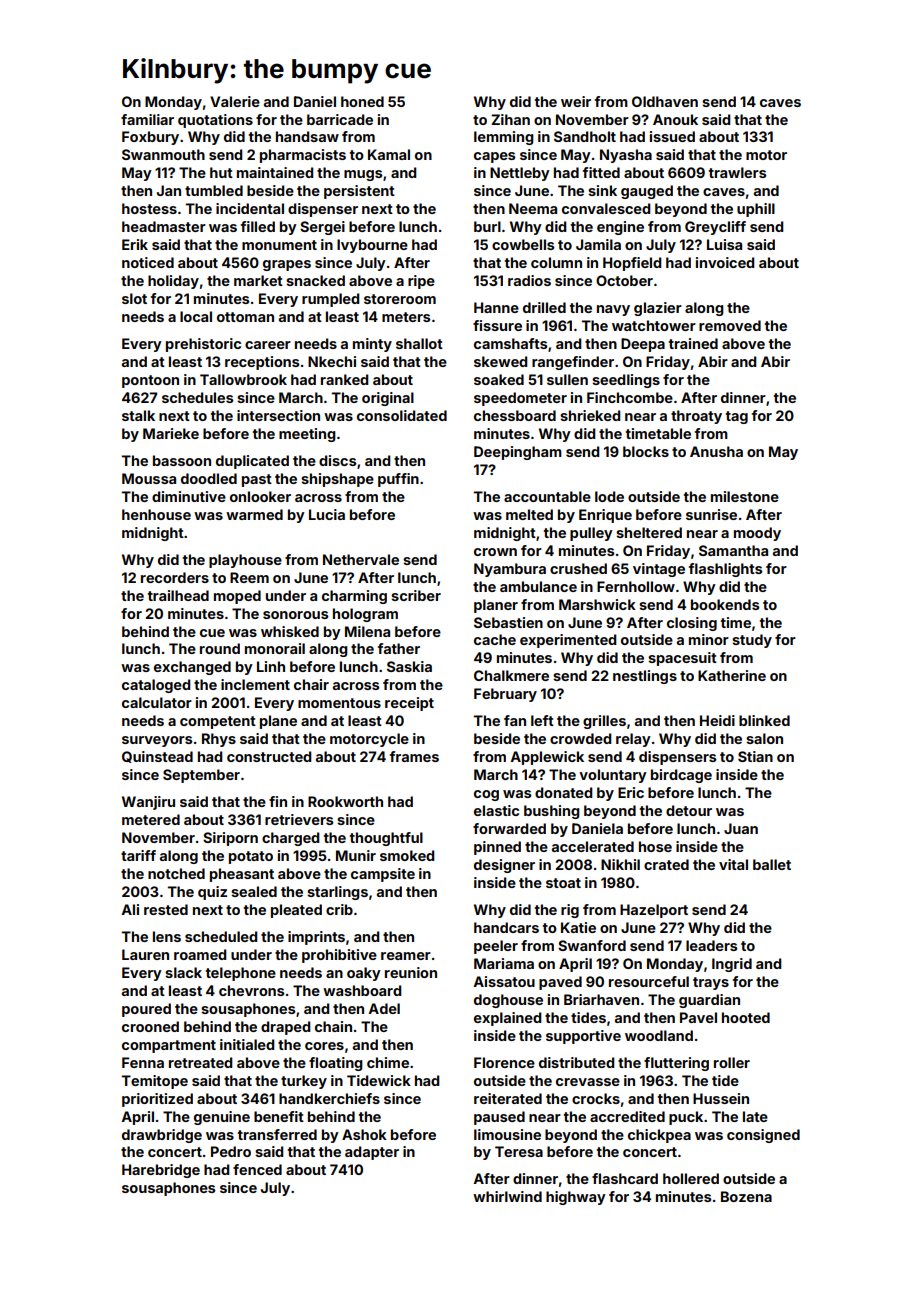 The width and height of the screenshot is (924, 1308). What do you see at coordinates (507, 1196) in the screenshot?
I see `whirlwind` at bounding box center [507, 1196].
